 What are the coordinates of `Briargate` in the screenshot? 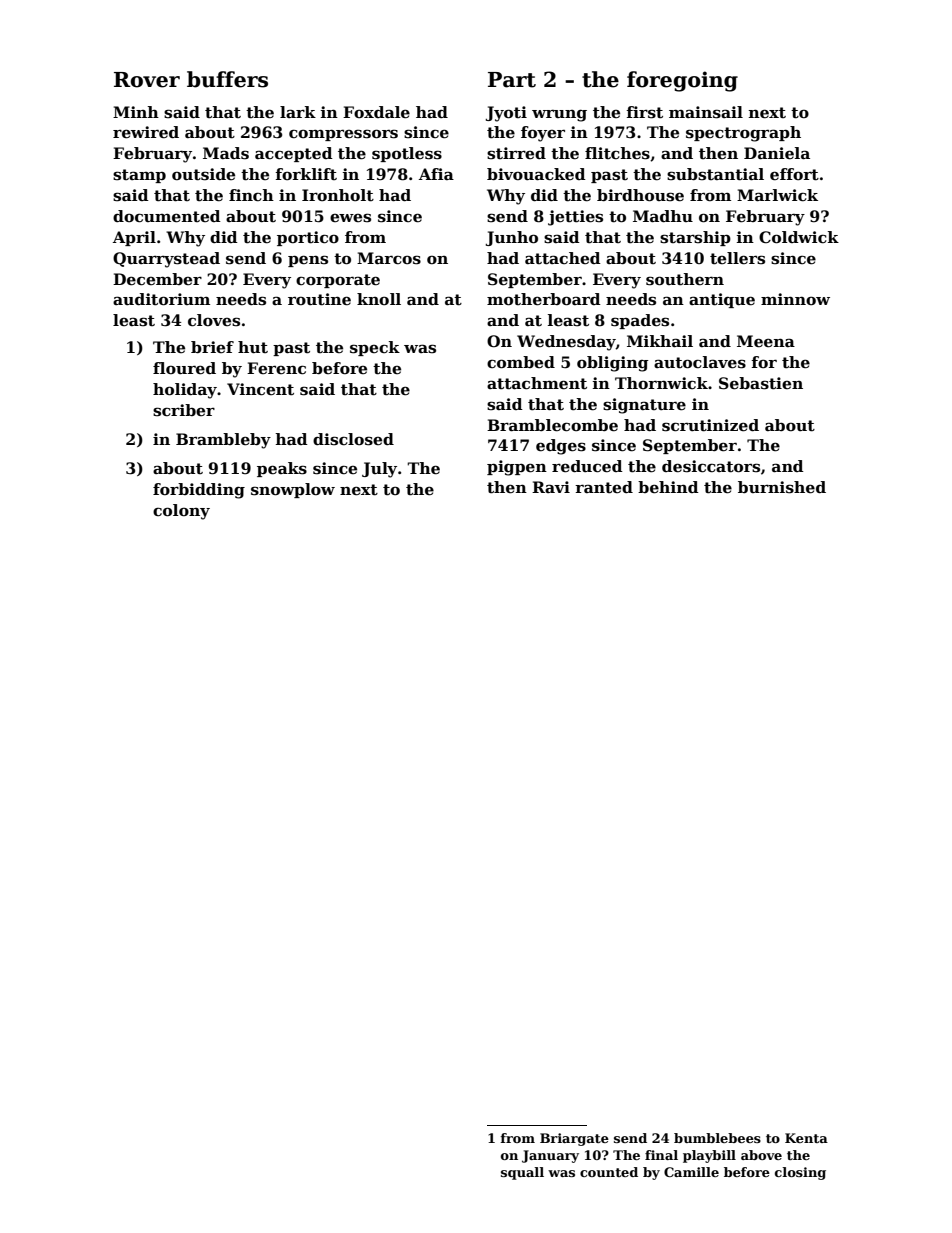 It's located at (574, 1139).
